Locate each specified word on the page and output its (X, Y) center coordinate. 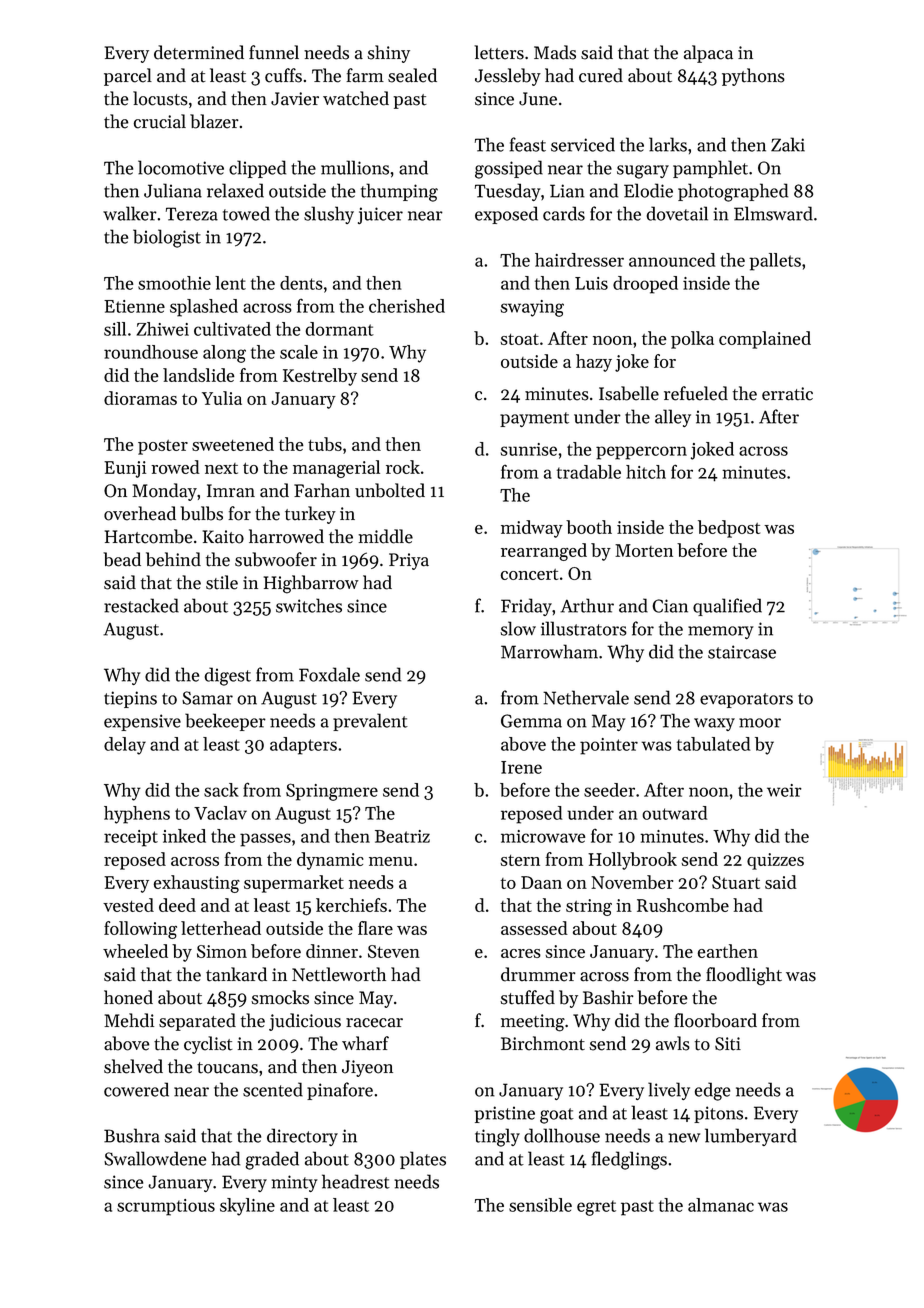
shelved (133, 1066)
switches (309, 605)
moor (760, 723)
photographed (733, 192)
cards (564, 213)
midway (532, 529)
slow (518, 628)
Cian (670, 606)
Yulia (222, 398)
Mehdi (129, 1020)
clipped (257, 169)
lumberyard (751, 1137)
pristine (505, 1114)
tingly (497, 1137)
